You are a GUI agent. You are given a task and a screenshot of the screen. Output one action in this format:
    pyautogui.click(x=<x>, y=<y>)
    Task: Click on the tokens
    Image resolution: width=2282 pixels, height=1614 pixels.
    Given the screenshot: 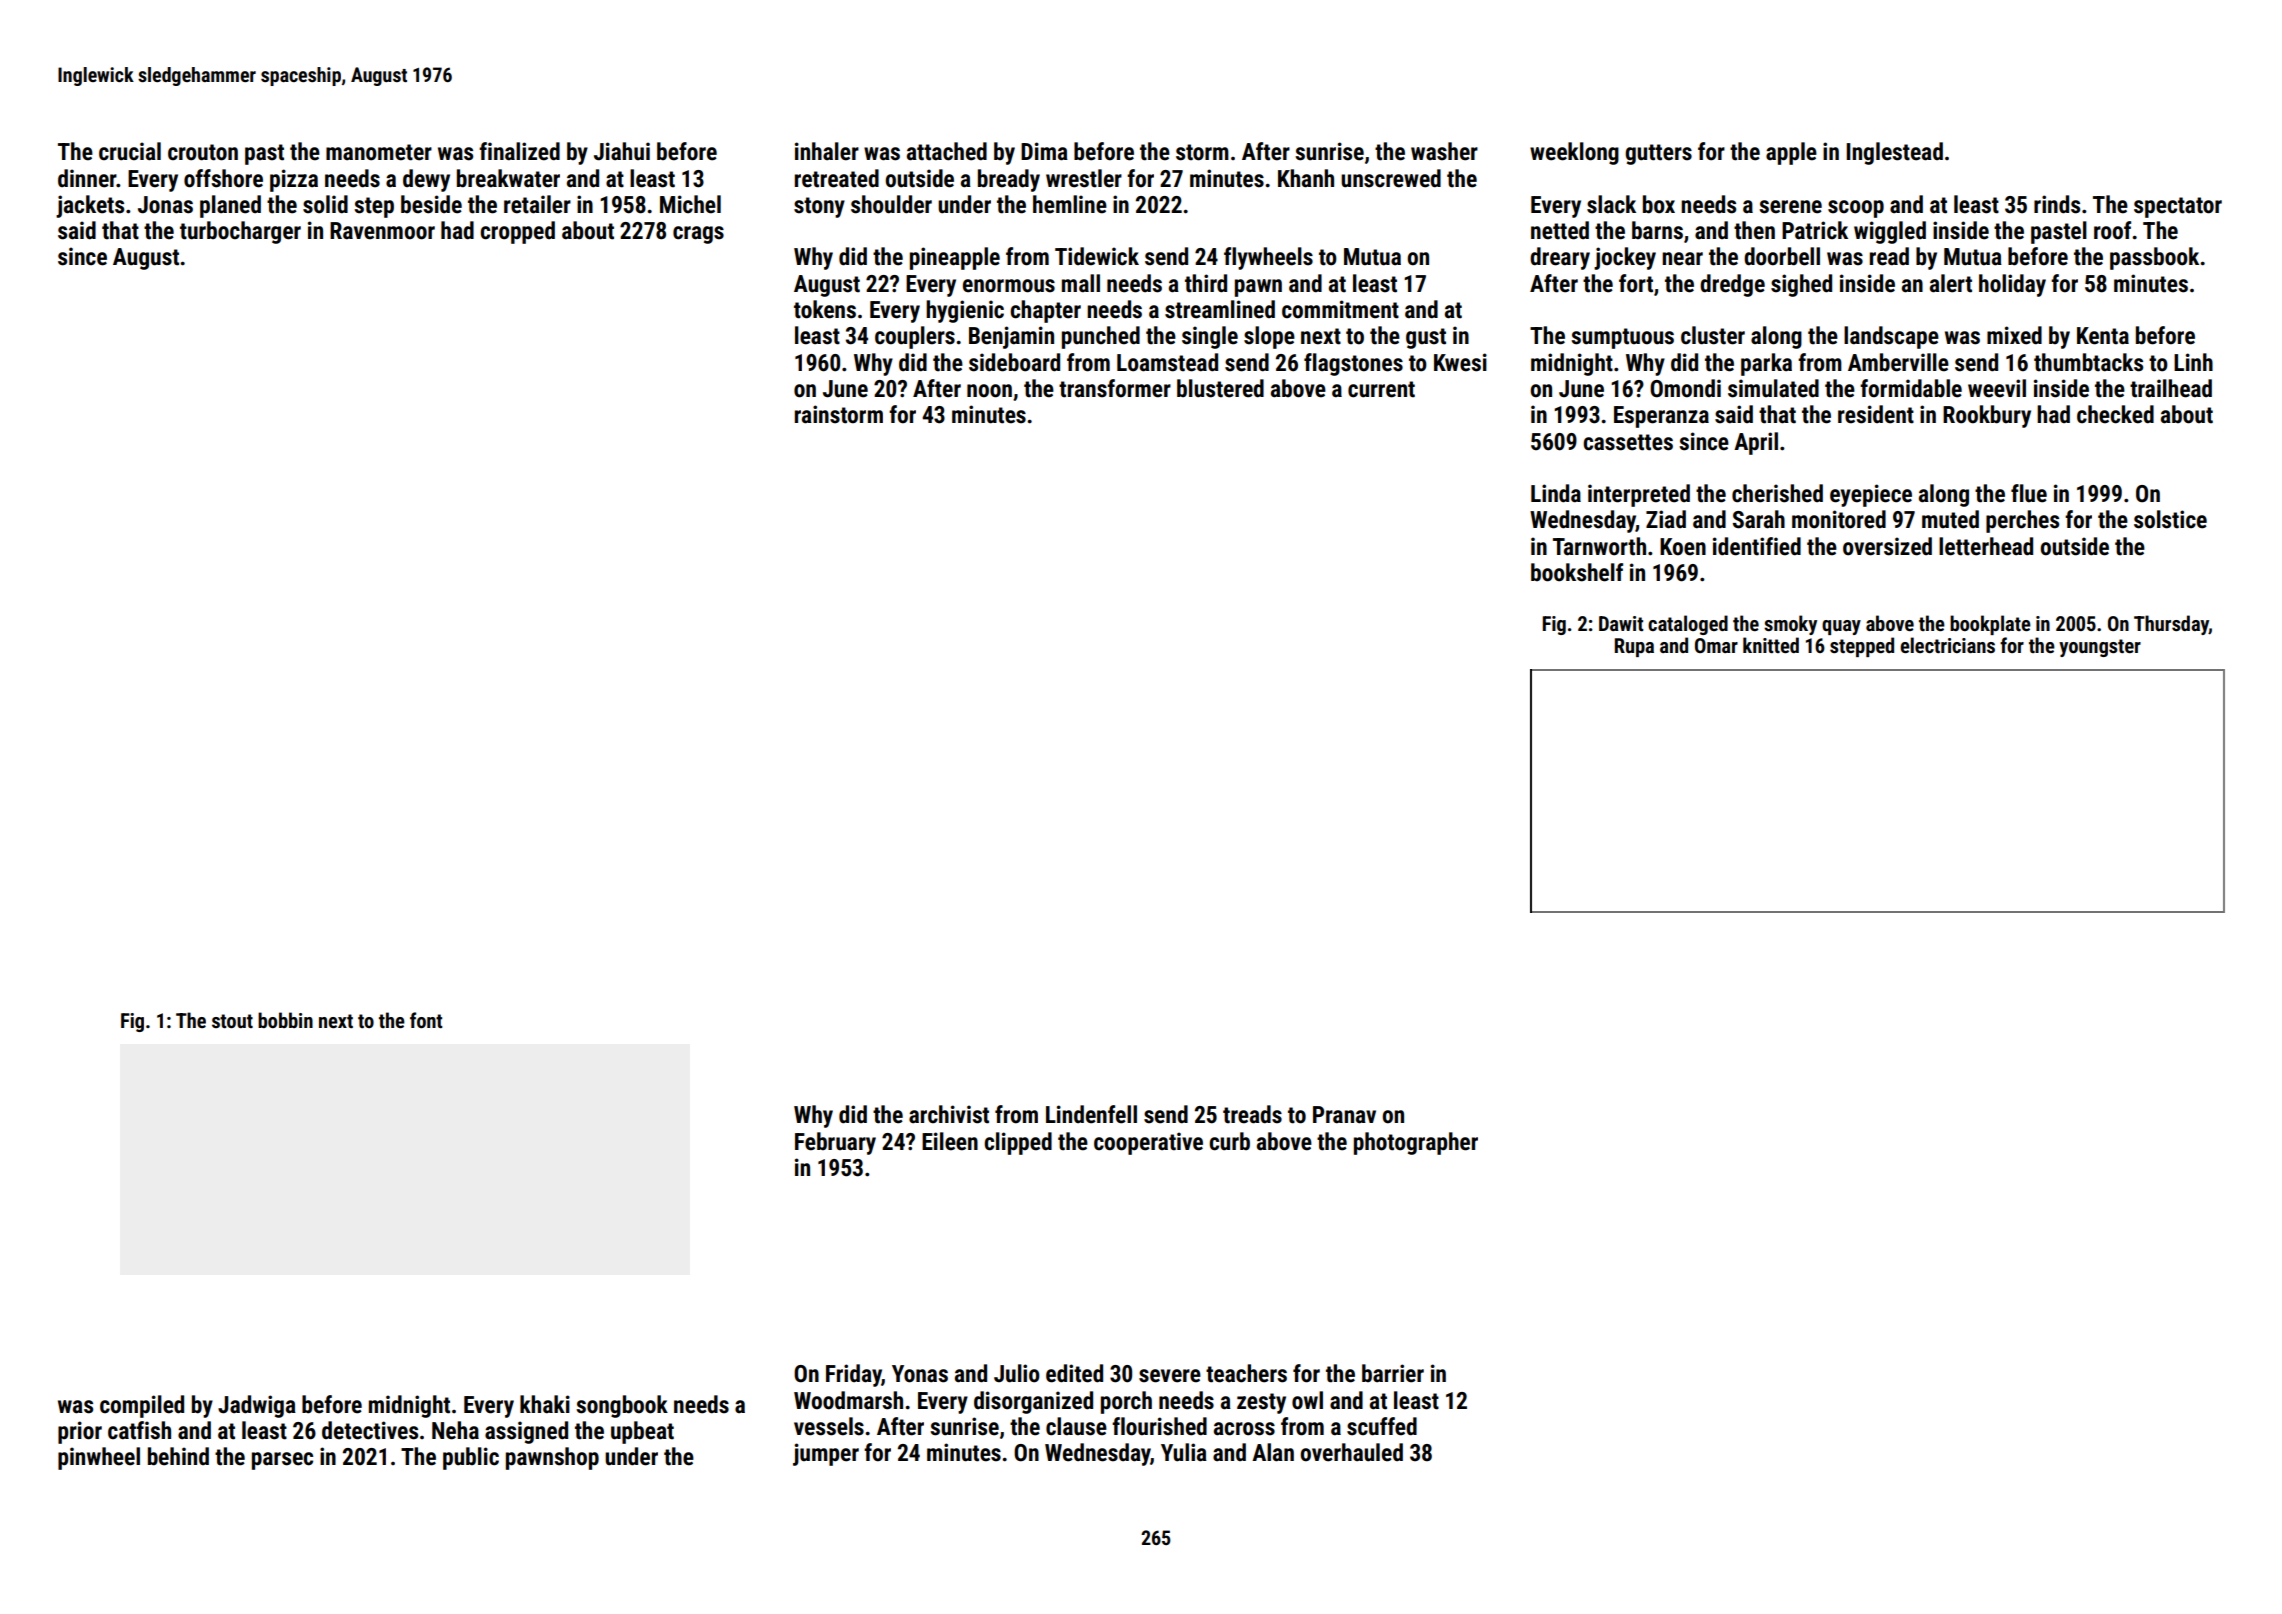 What is the action you would take?
    pyautogui.click(x=825, y=309)
